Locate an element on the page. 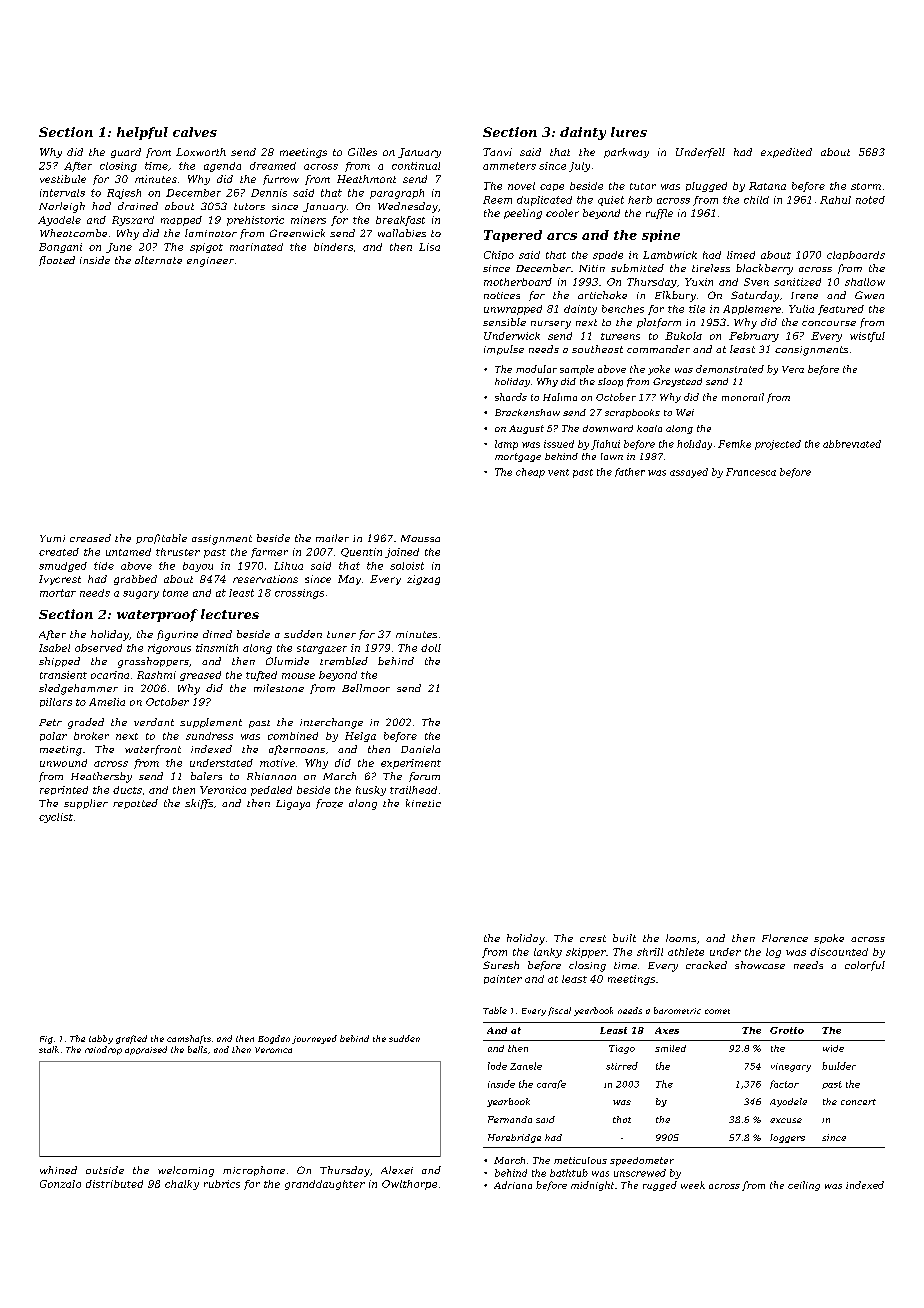 The image size is (924, 1308). Yulia is located at coordinates (801, 309).
